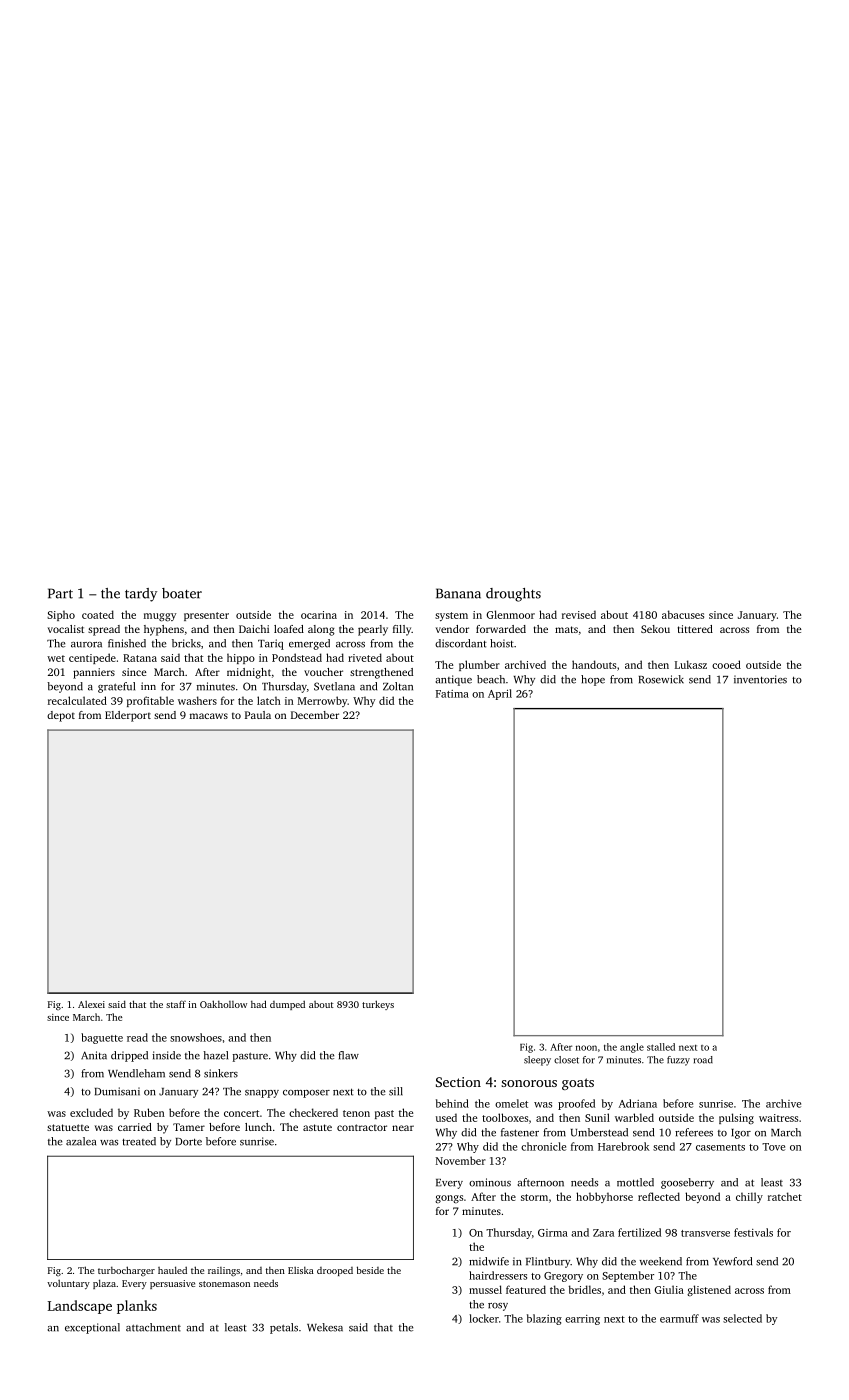 The image size is (849, 1400). I want to click on baguette, so click(102, 1038).
